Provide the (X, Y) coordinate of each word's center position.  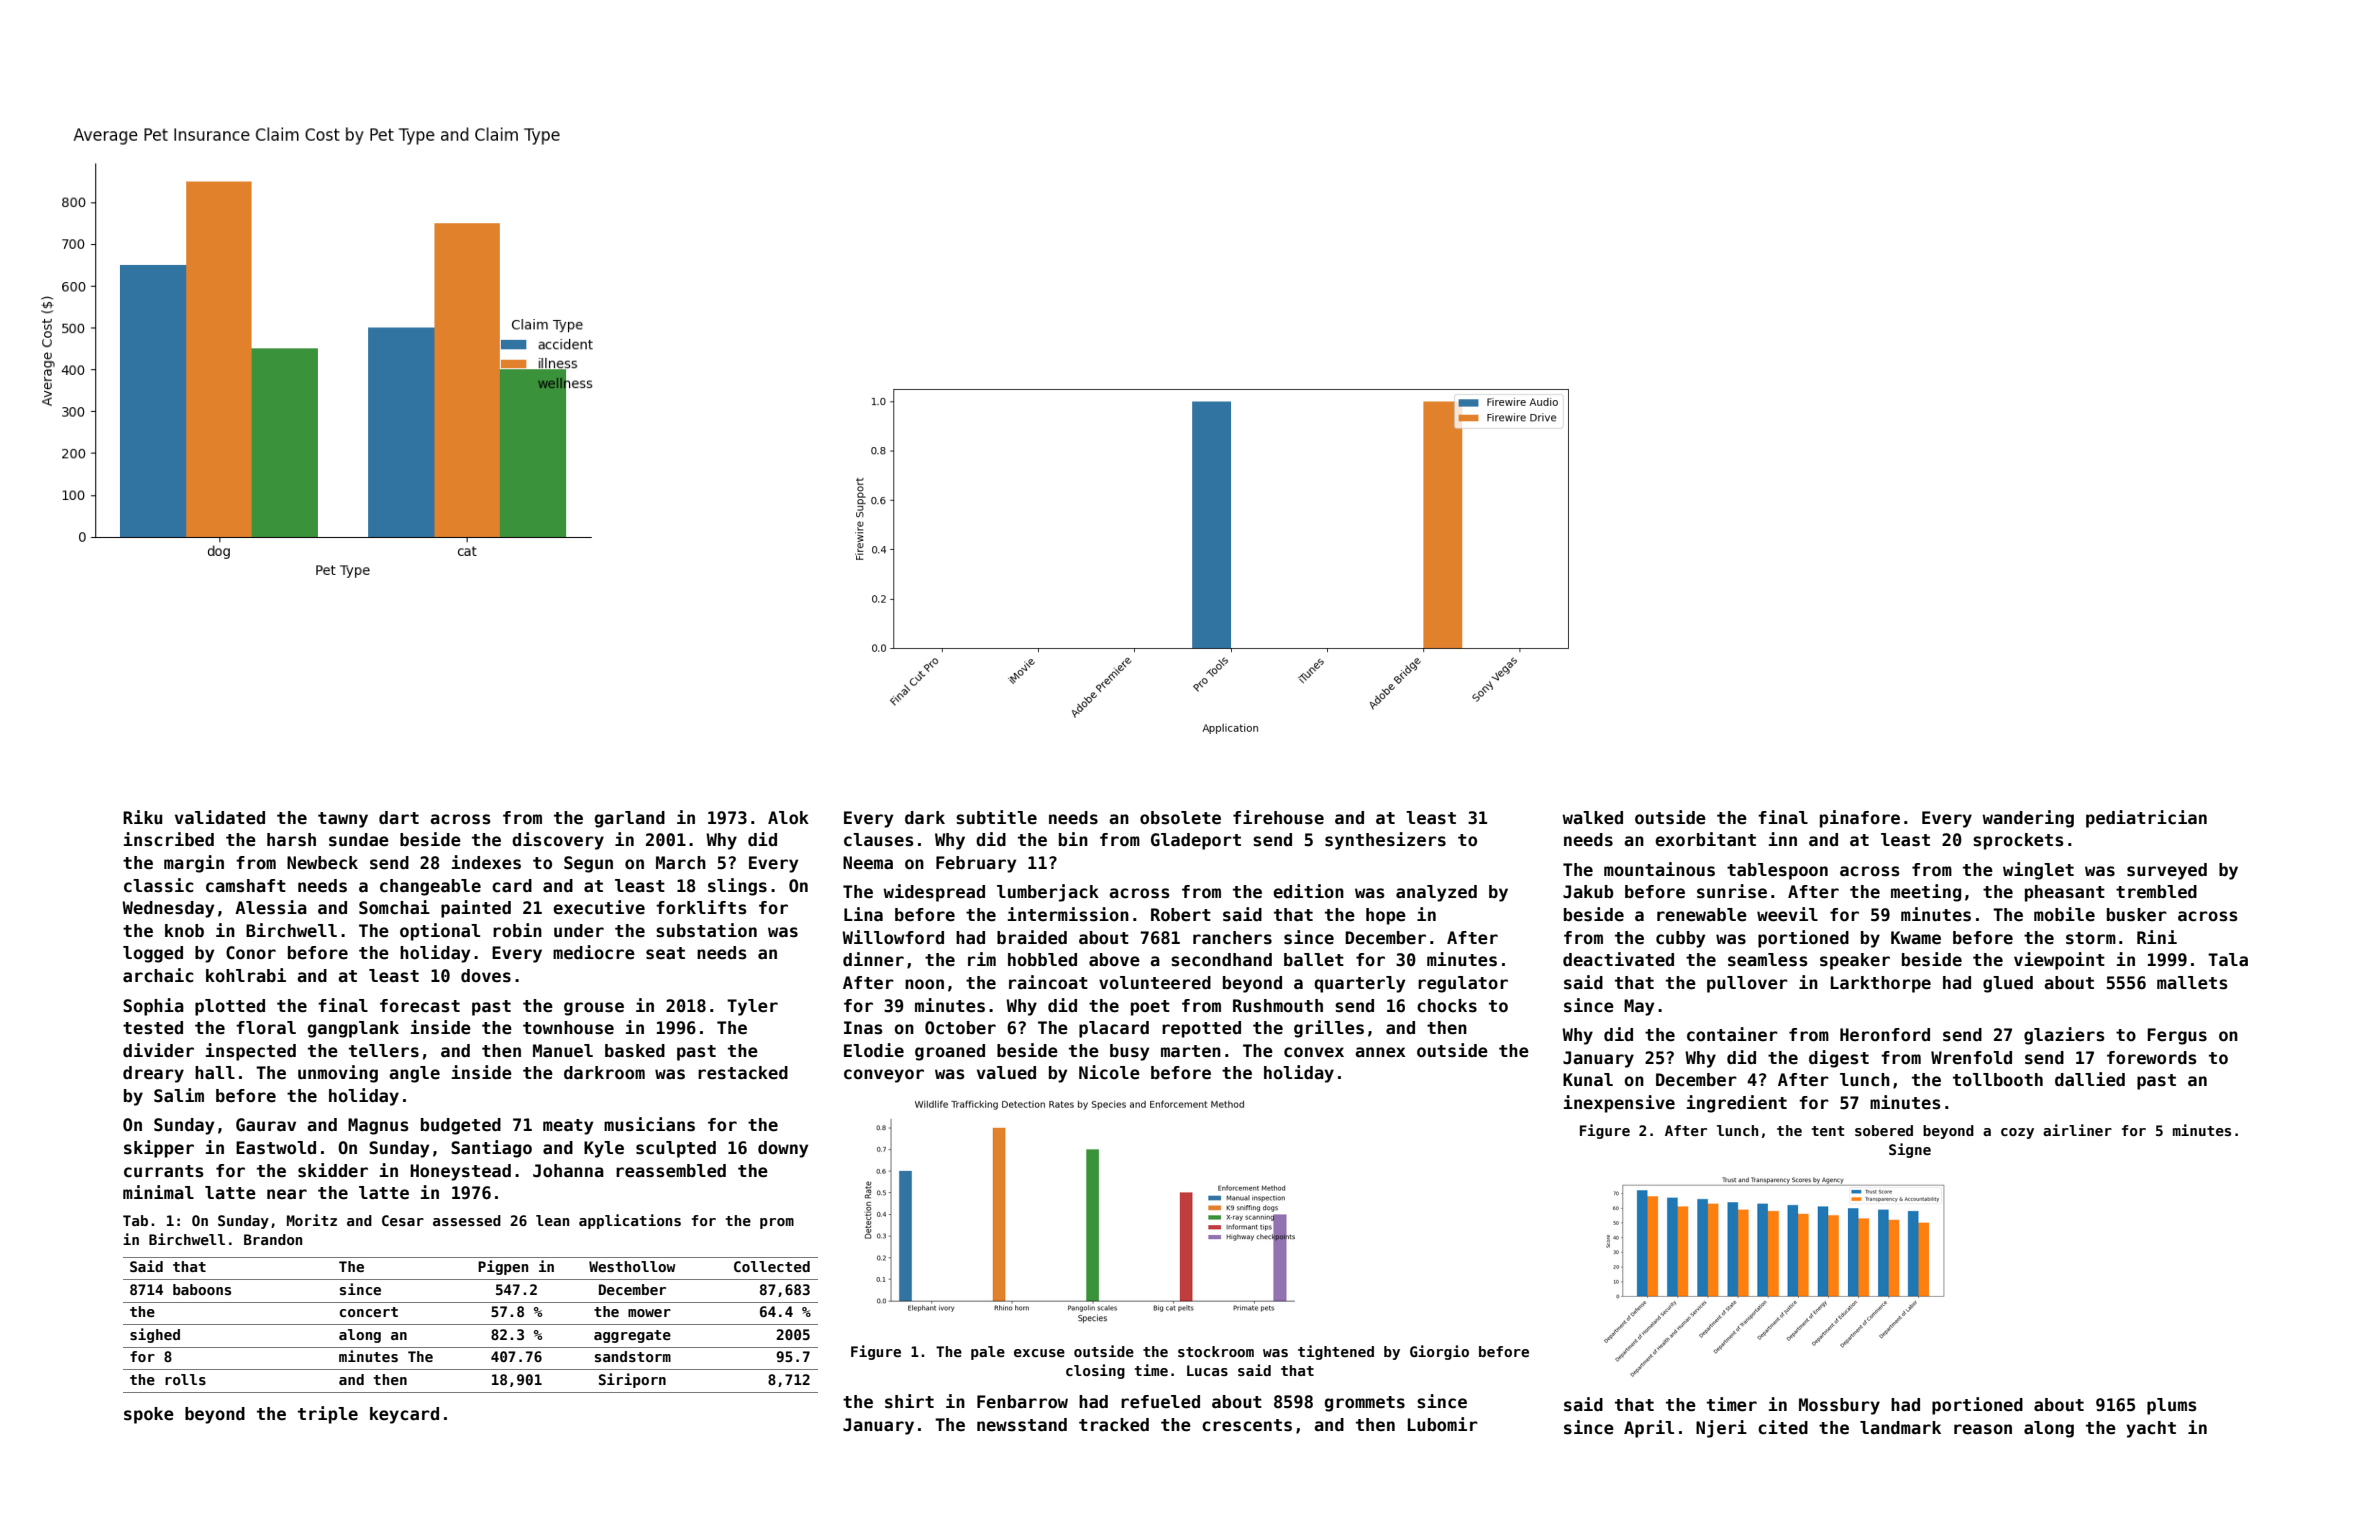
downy (783, 1149)
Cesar (403, 1220)
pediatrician (2146, 819)
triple (328, 1415)
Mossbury (1839, 1406)
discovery (558, 841)
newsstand (1022, 1425)
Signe (1910, 1150)
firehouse (1278, 817)
